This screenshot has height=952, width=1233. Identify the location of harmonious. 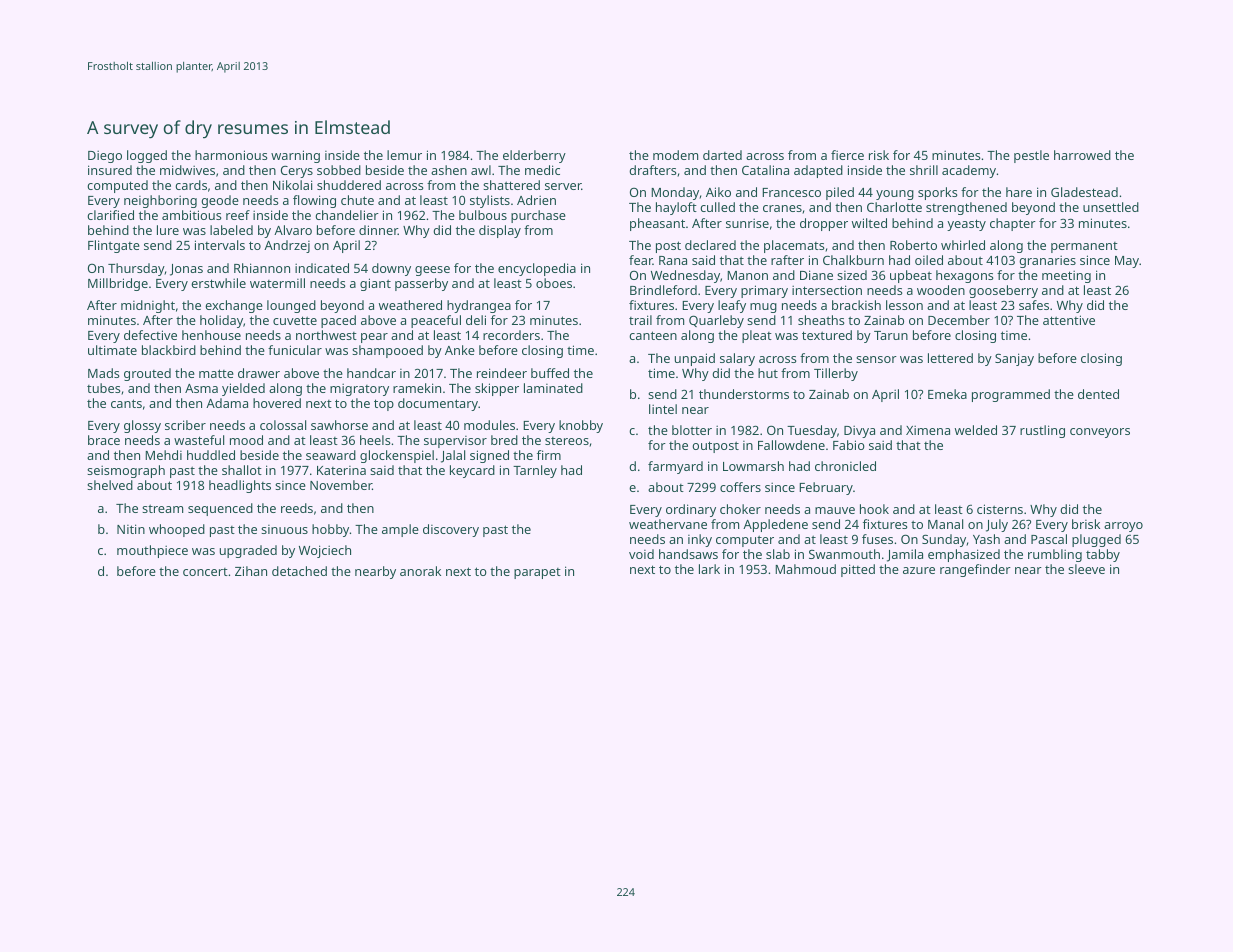
(231, 155).
